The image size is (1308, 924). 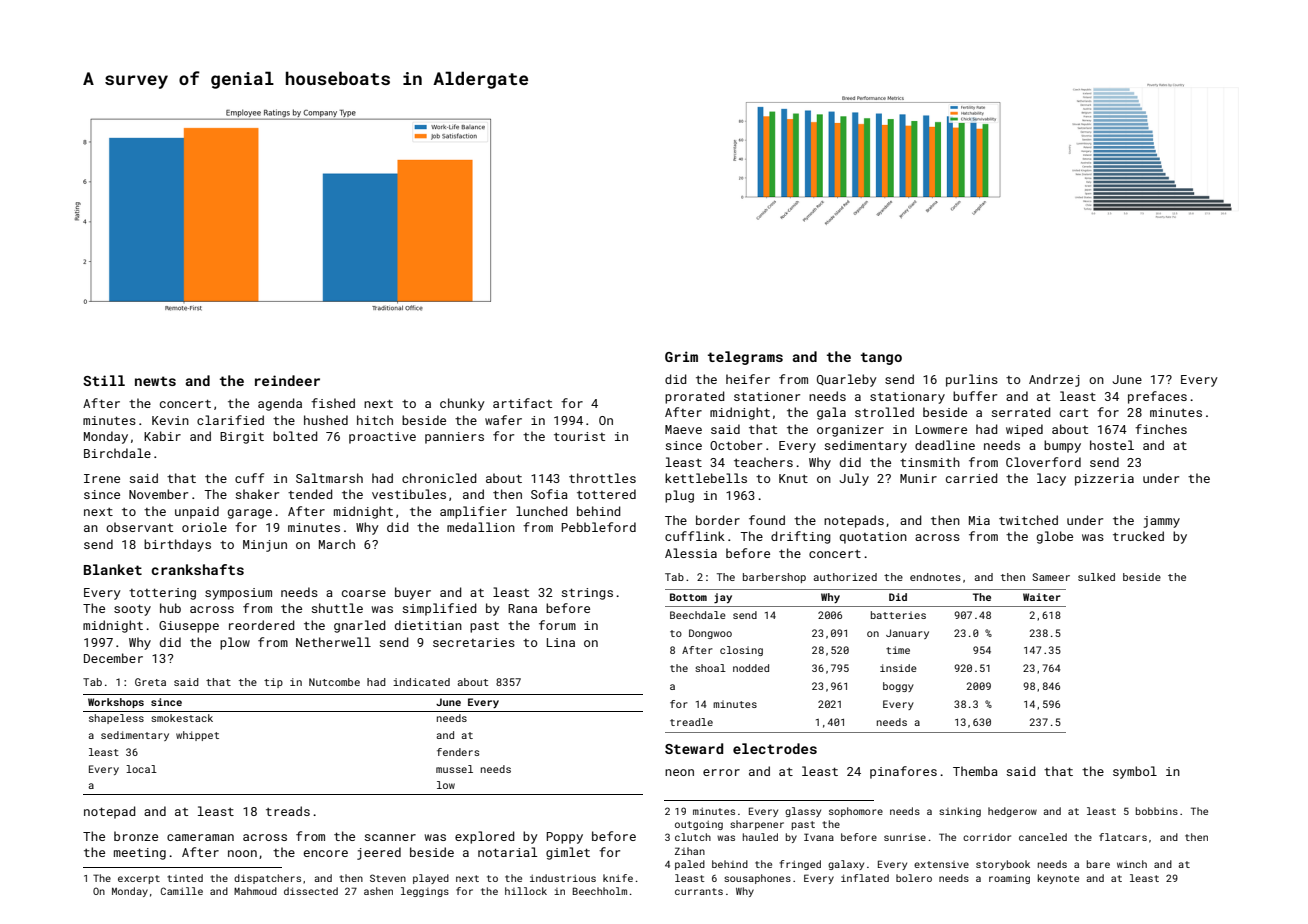 I want to click on symbol, so click(x=1135, y=772).
